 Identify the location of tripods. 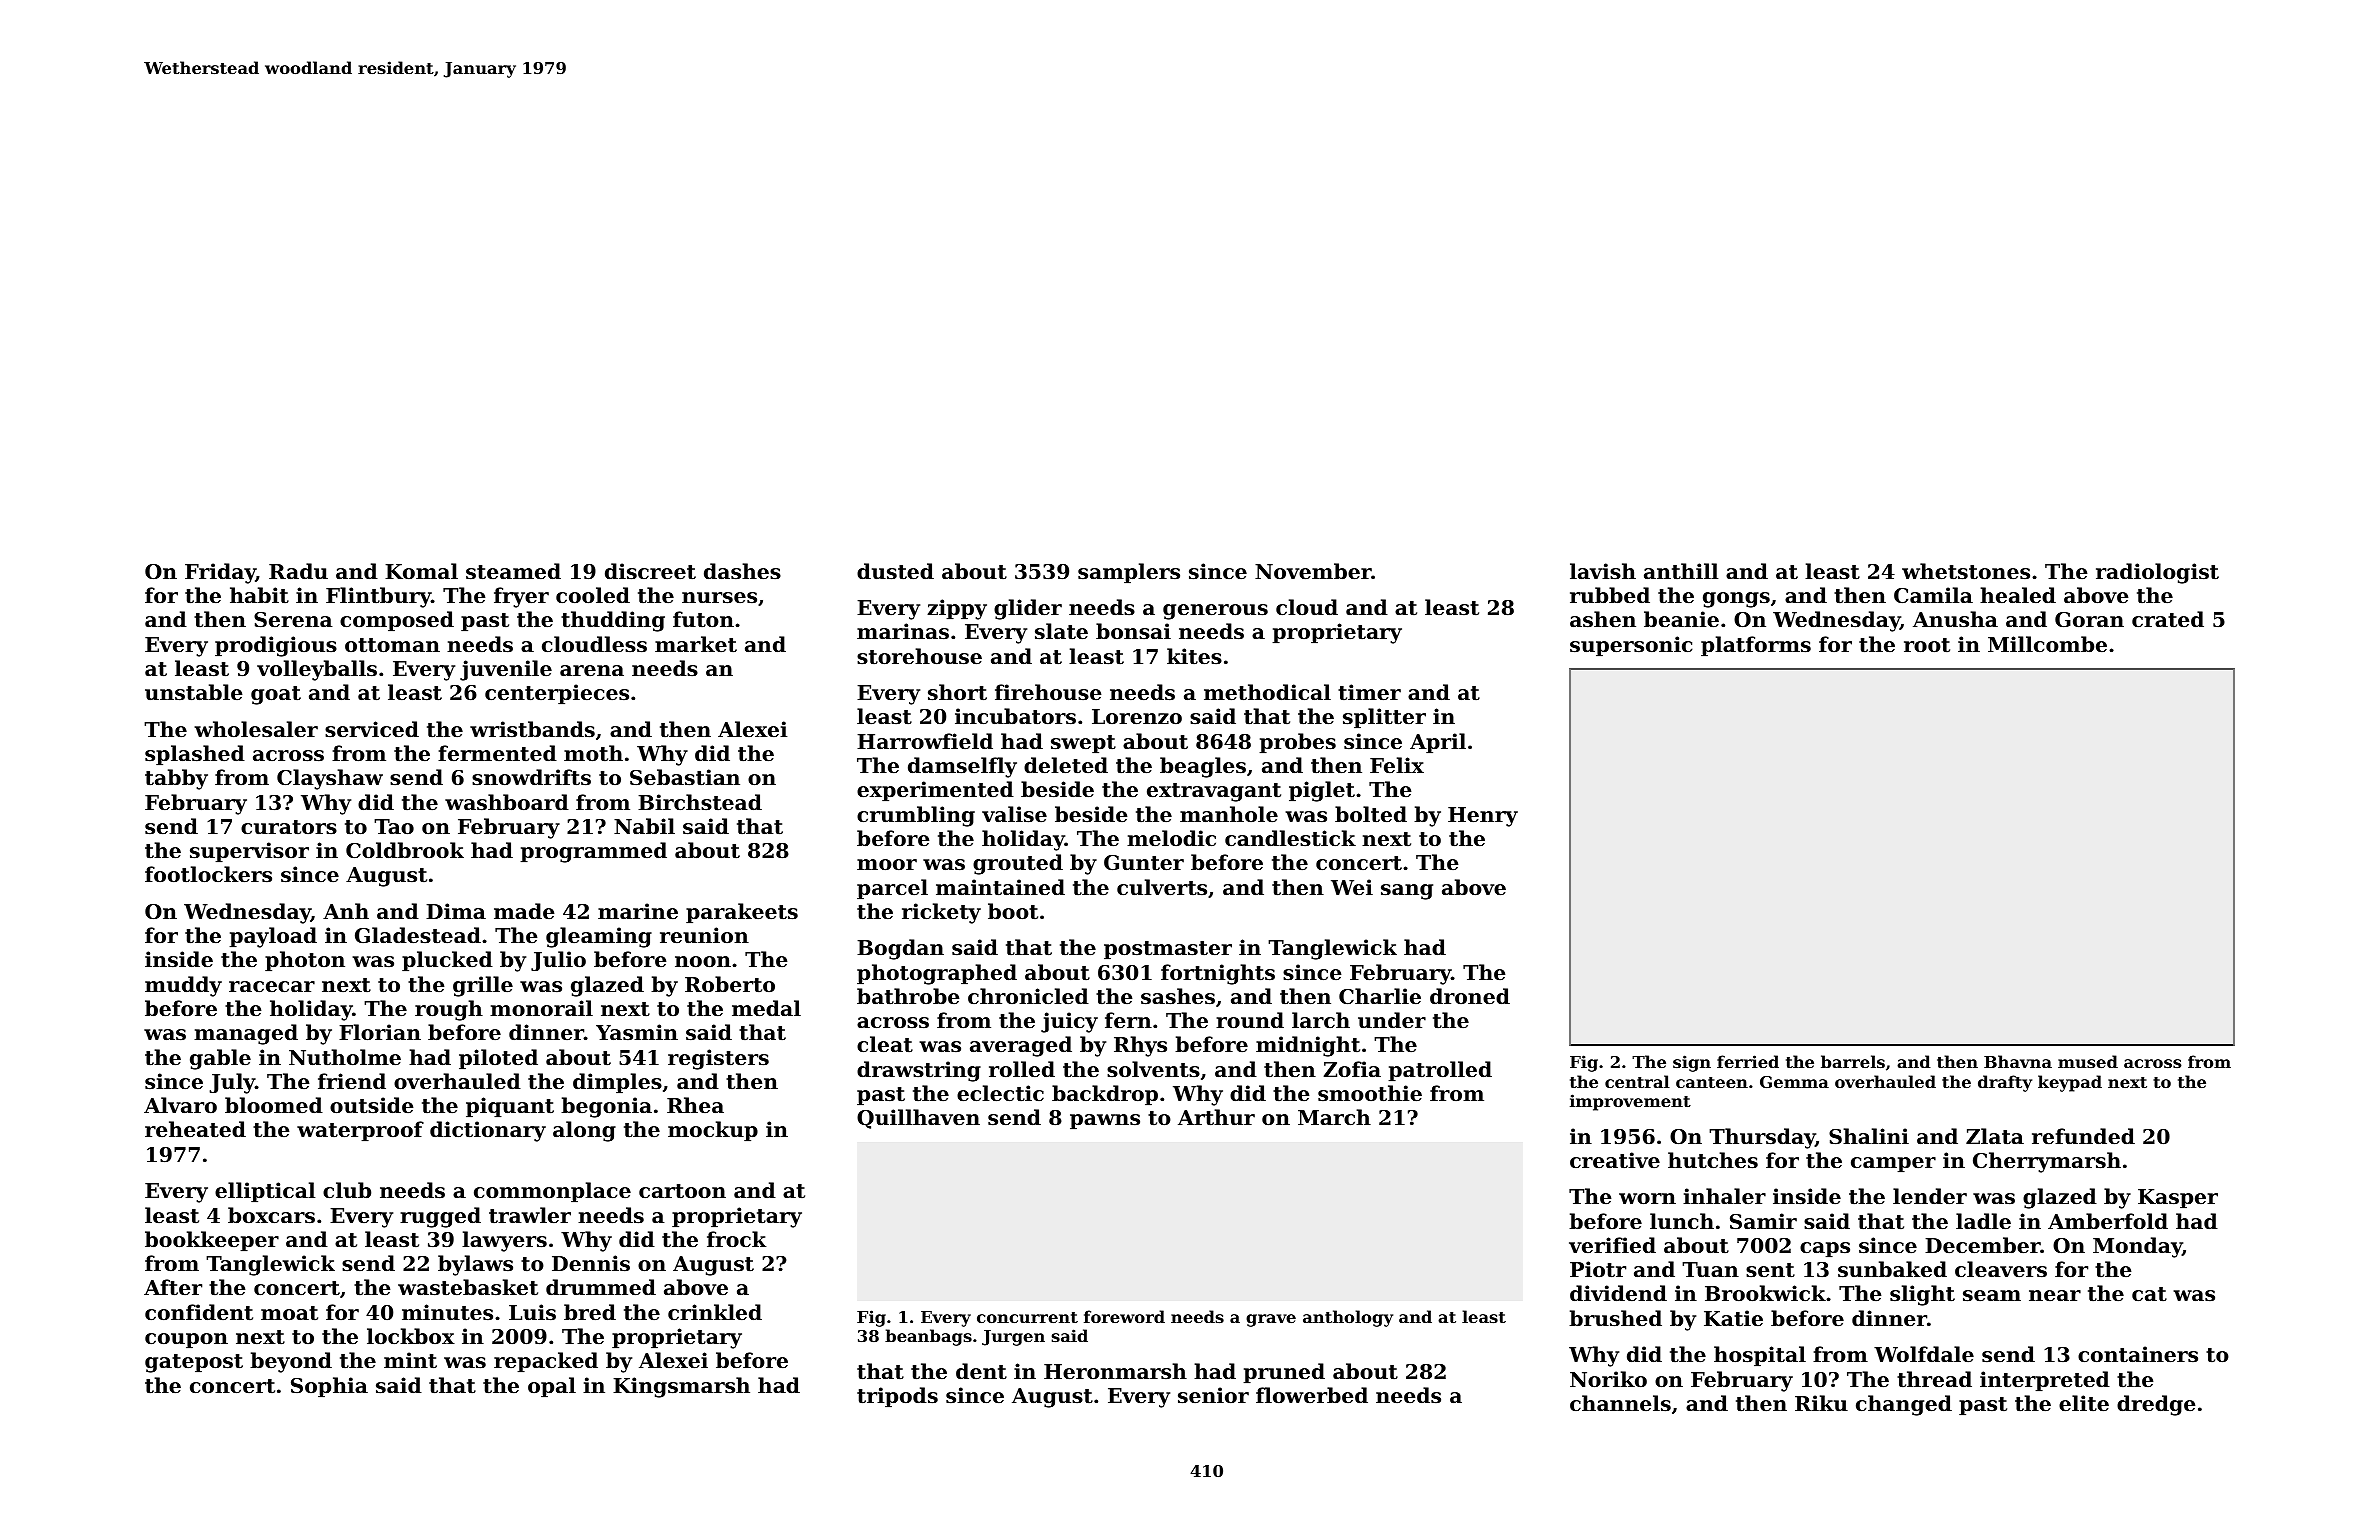
(897, 1397).
